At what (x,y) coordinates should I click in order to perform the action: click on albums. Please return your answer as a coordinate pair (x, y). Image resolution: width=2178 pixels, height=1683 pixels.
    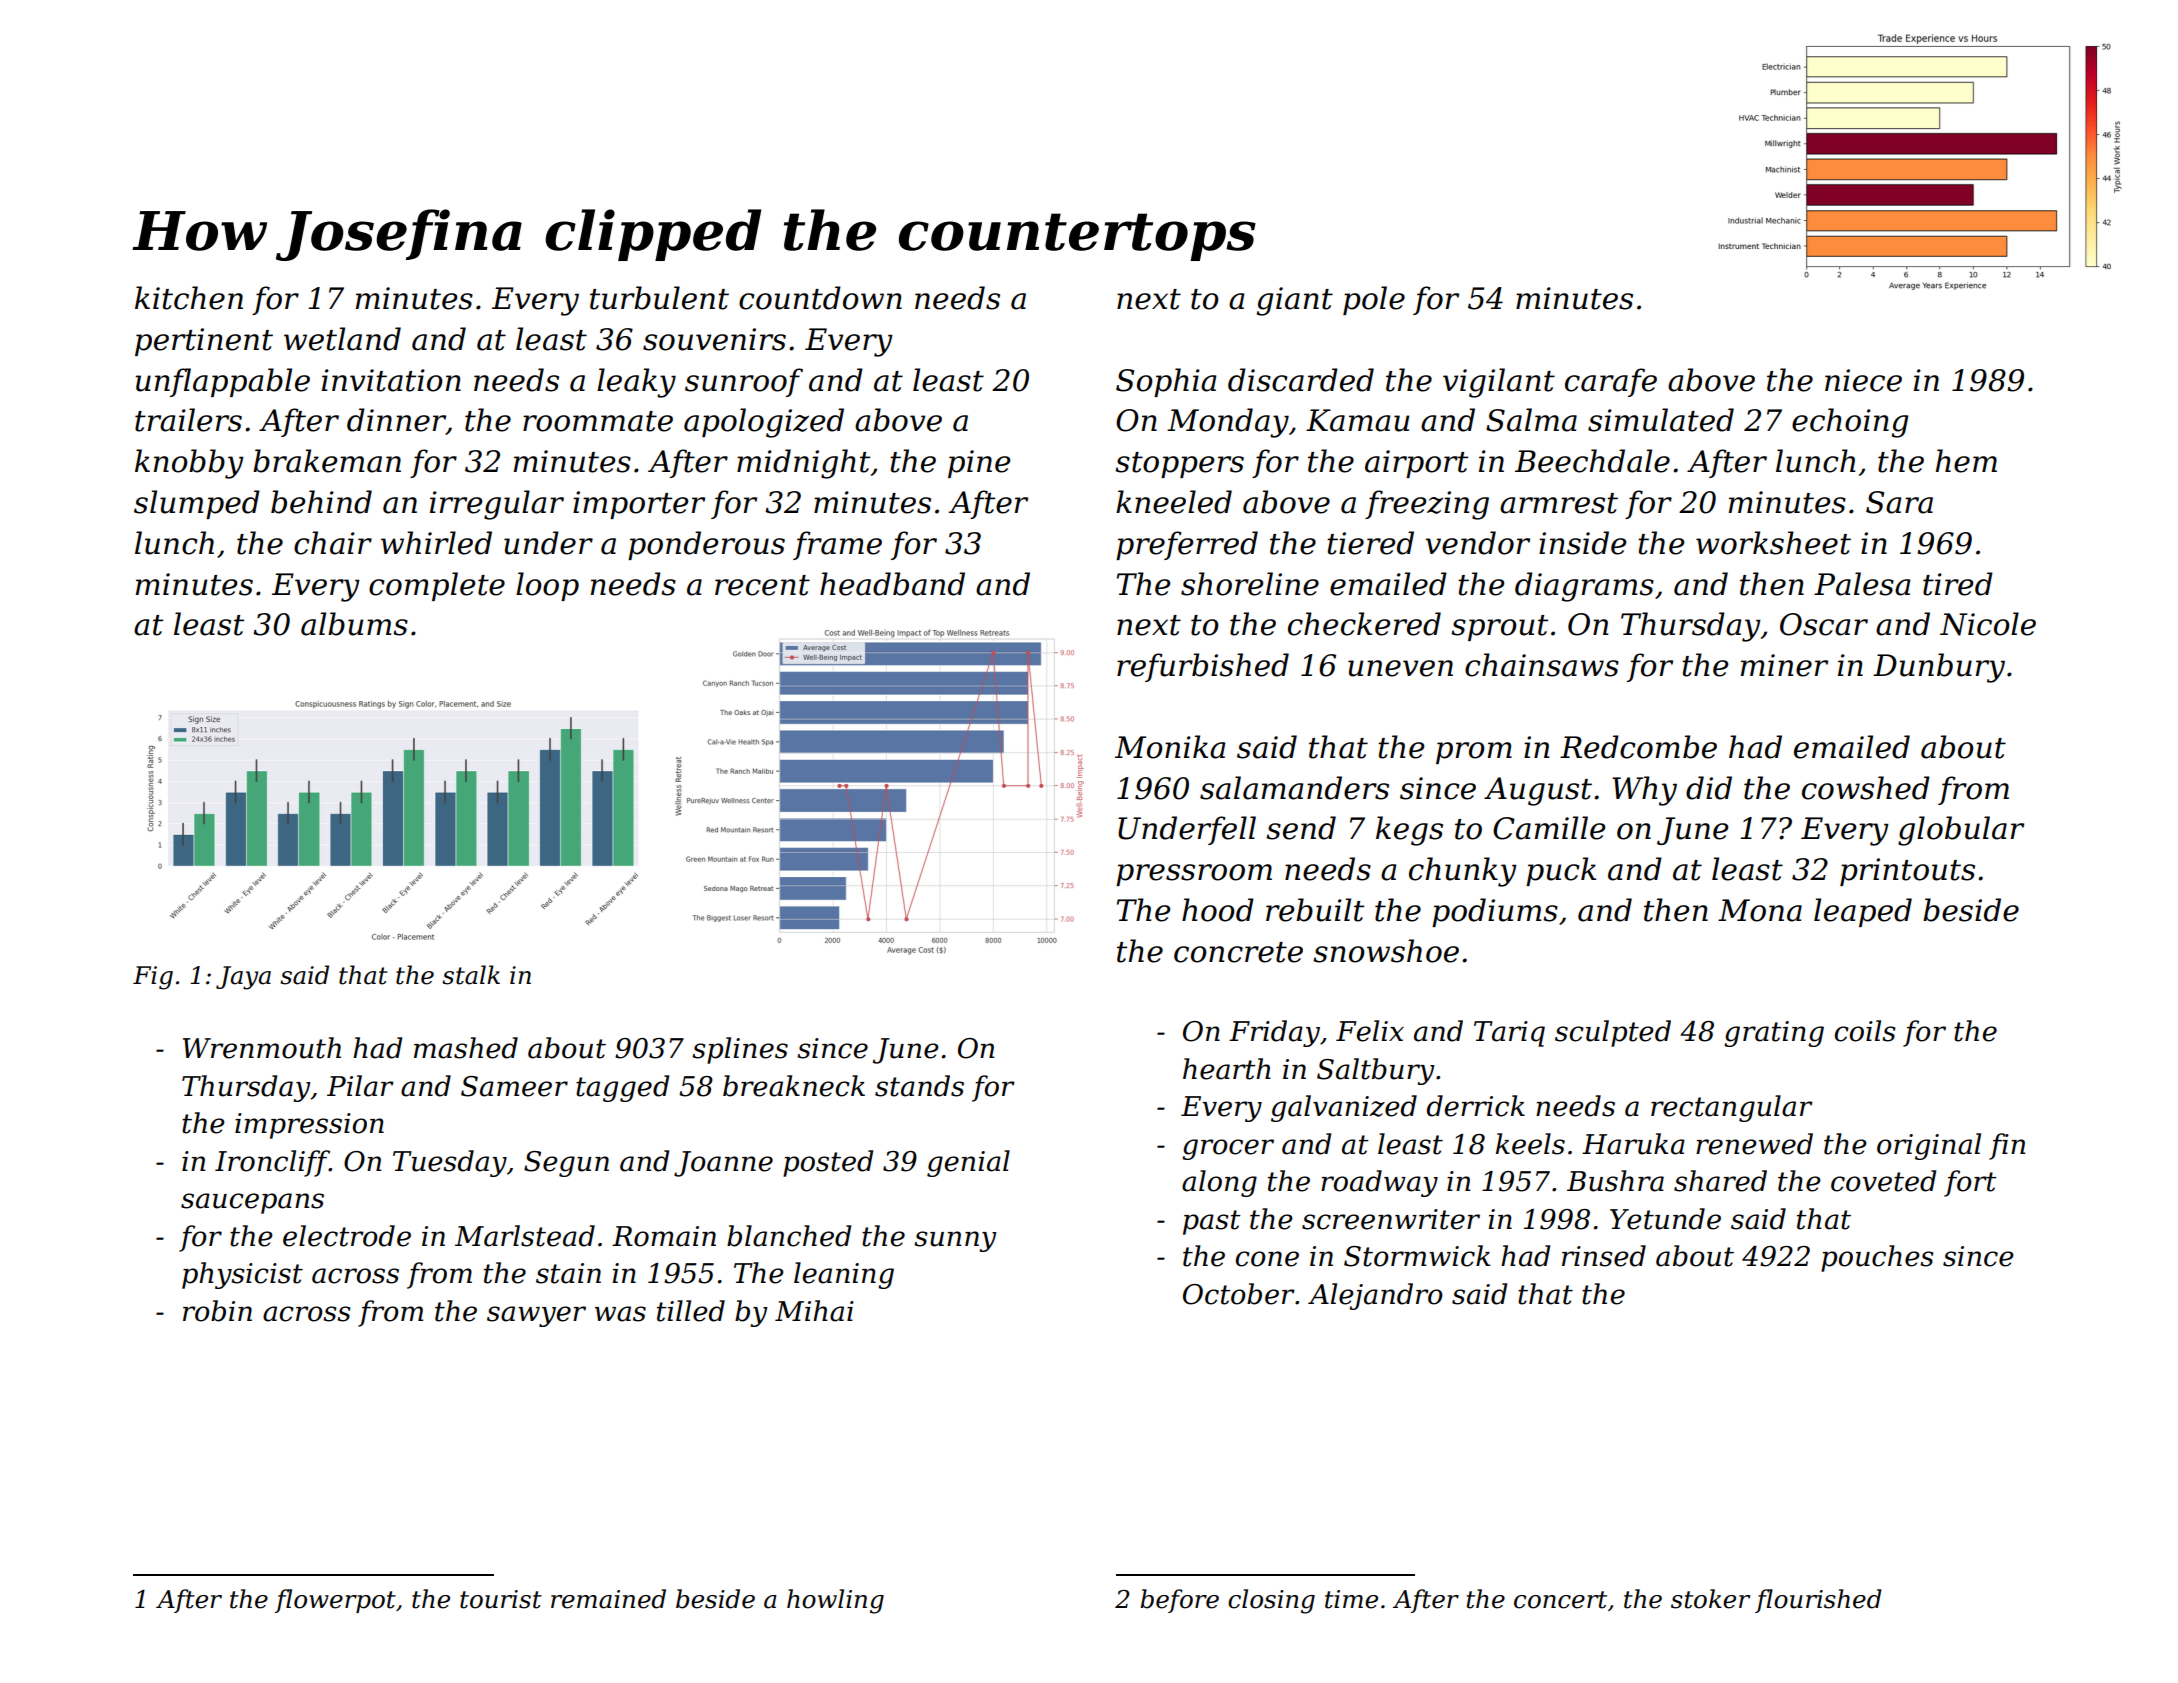
    Looking at the image, I should click on (354, 624).
